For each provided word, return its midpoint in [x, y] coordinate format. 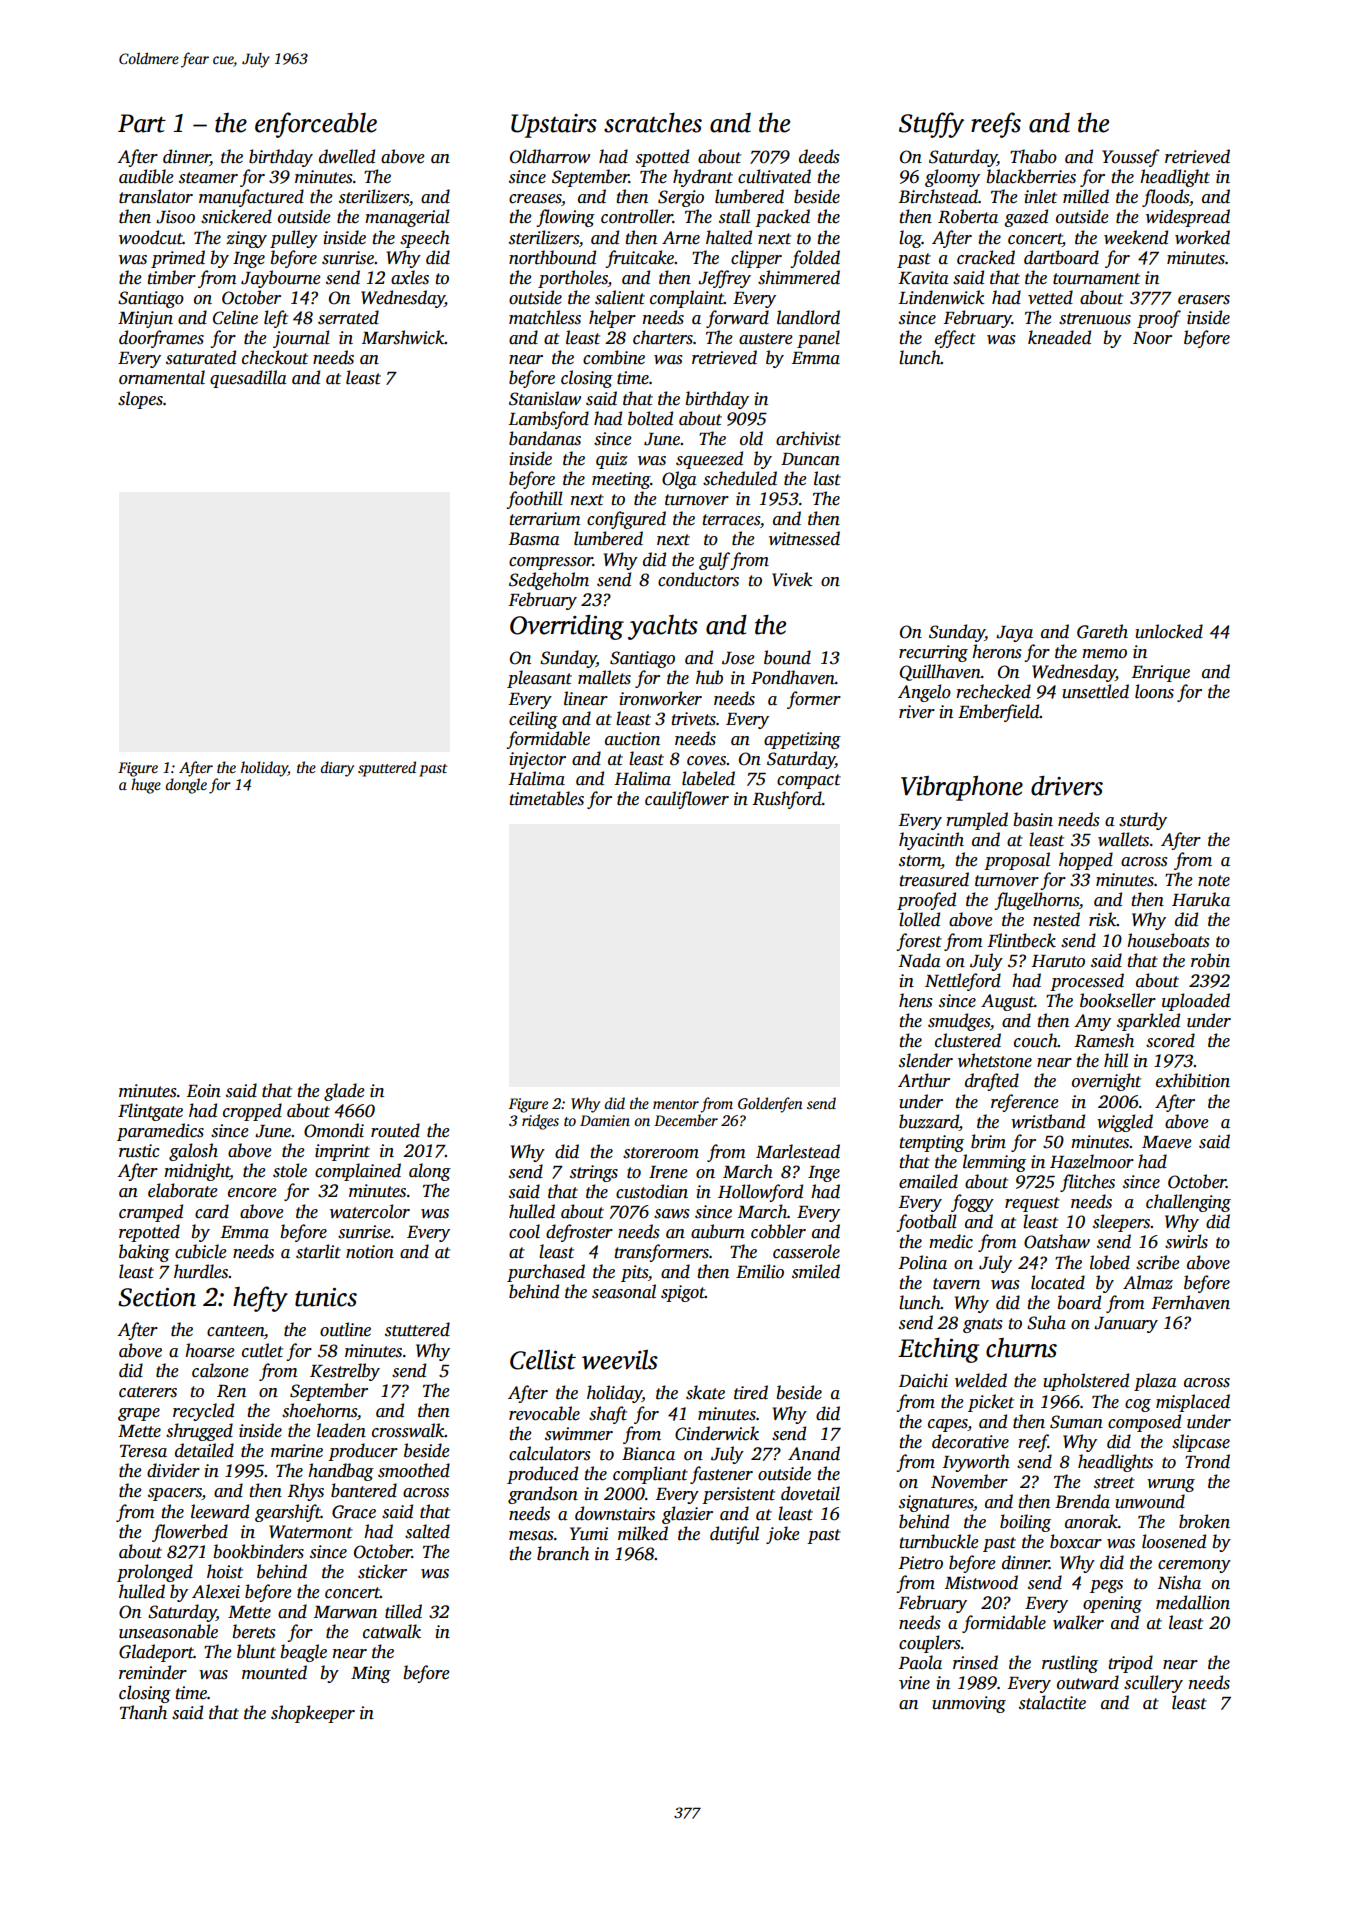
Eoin [204, 1091]
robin [1210, 960]
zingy [246, 239]
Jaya [1014, 634]
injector [537, 760]
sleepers [1122, 1223]
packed [782, 218]
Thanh [143, 1712]
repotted [149, 1233]
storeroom [661, 1153]
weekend [1136, 237]
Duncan [810, 459]
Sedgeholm [549, 581]
